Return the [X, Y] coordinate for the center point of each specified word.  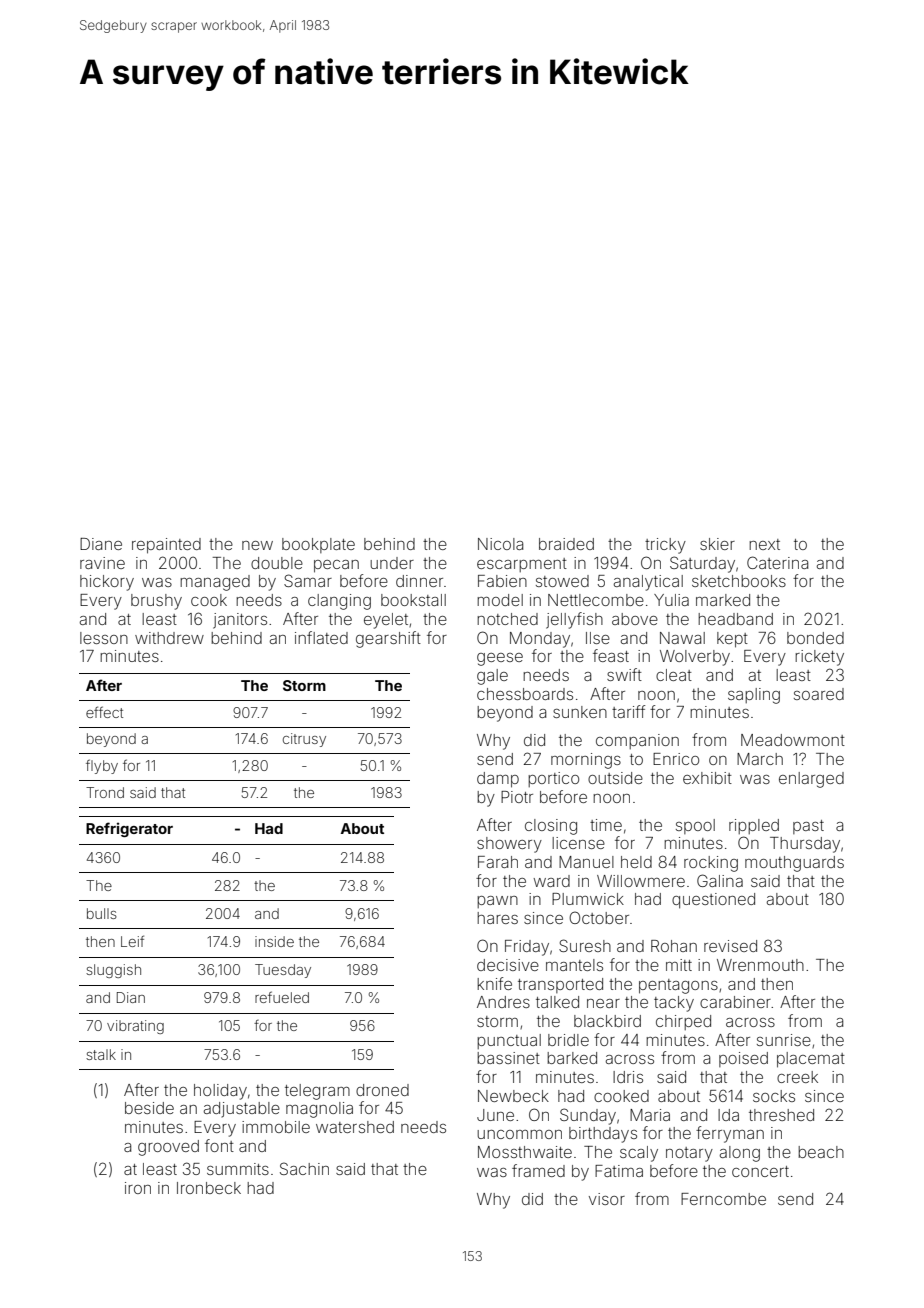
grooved [168, 1148]
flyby [102, 766]
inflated [321, 637]
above [635, 619]
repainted [166, 546]
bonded [815, 638]
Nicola [500, 544]
